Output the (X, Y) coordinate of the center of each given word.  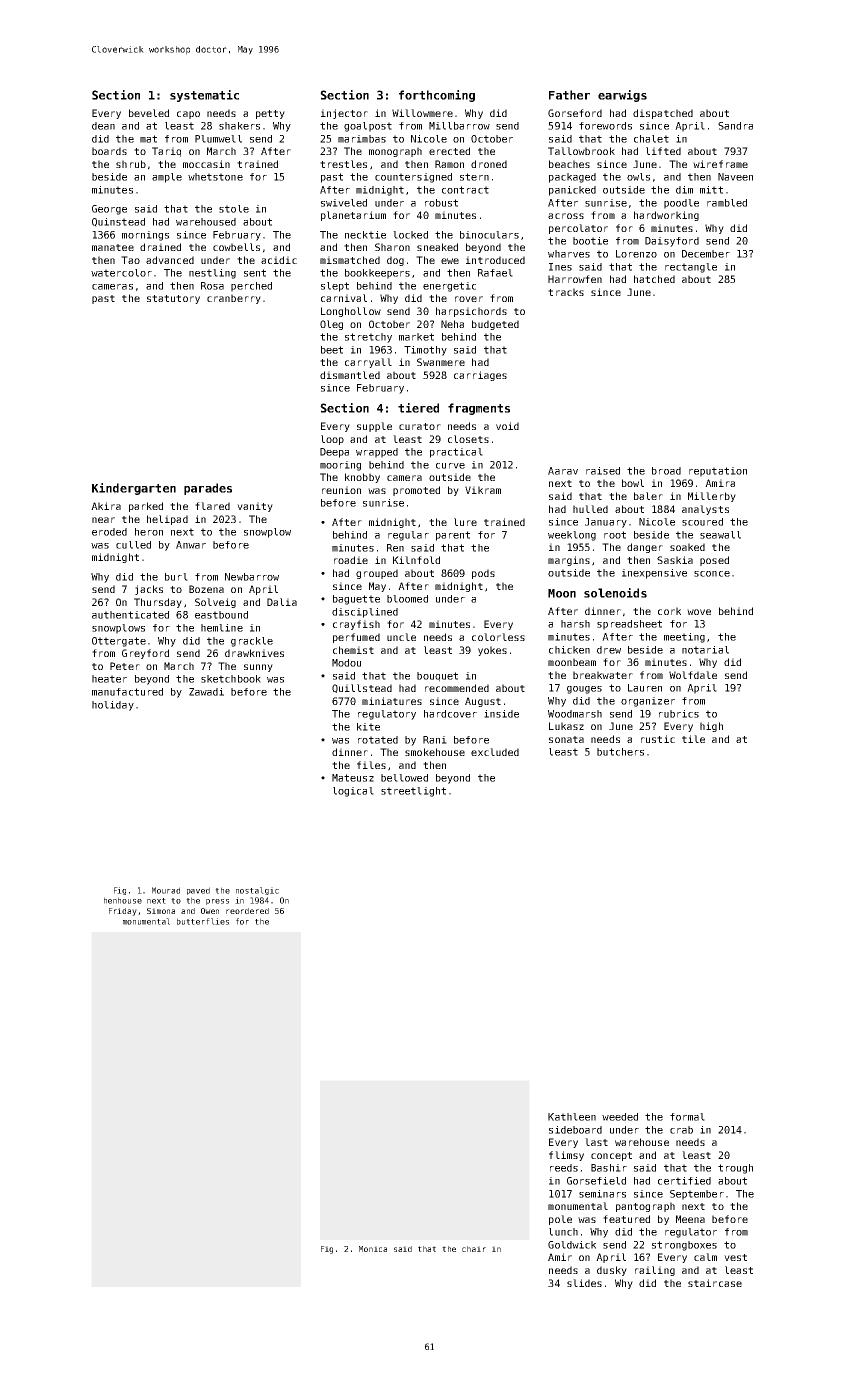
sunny (258, 668)
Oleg (331, 325)
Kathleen (572, 1117)
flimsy (566, 1156)
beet (332, 350)
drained (160, 247)
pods (483, 574)
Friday (123, 912)
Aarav (563, 471)
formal (687, 1117)
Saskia (675, 560)
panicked (572, 191)
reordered (247, 911)
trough (735, 1169)
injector (344, 114)
